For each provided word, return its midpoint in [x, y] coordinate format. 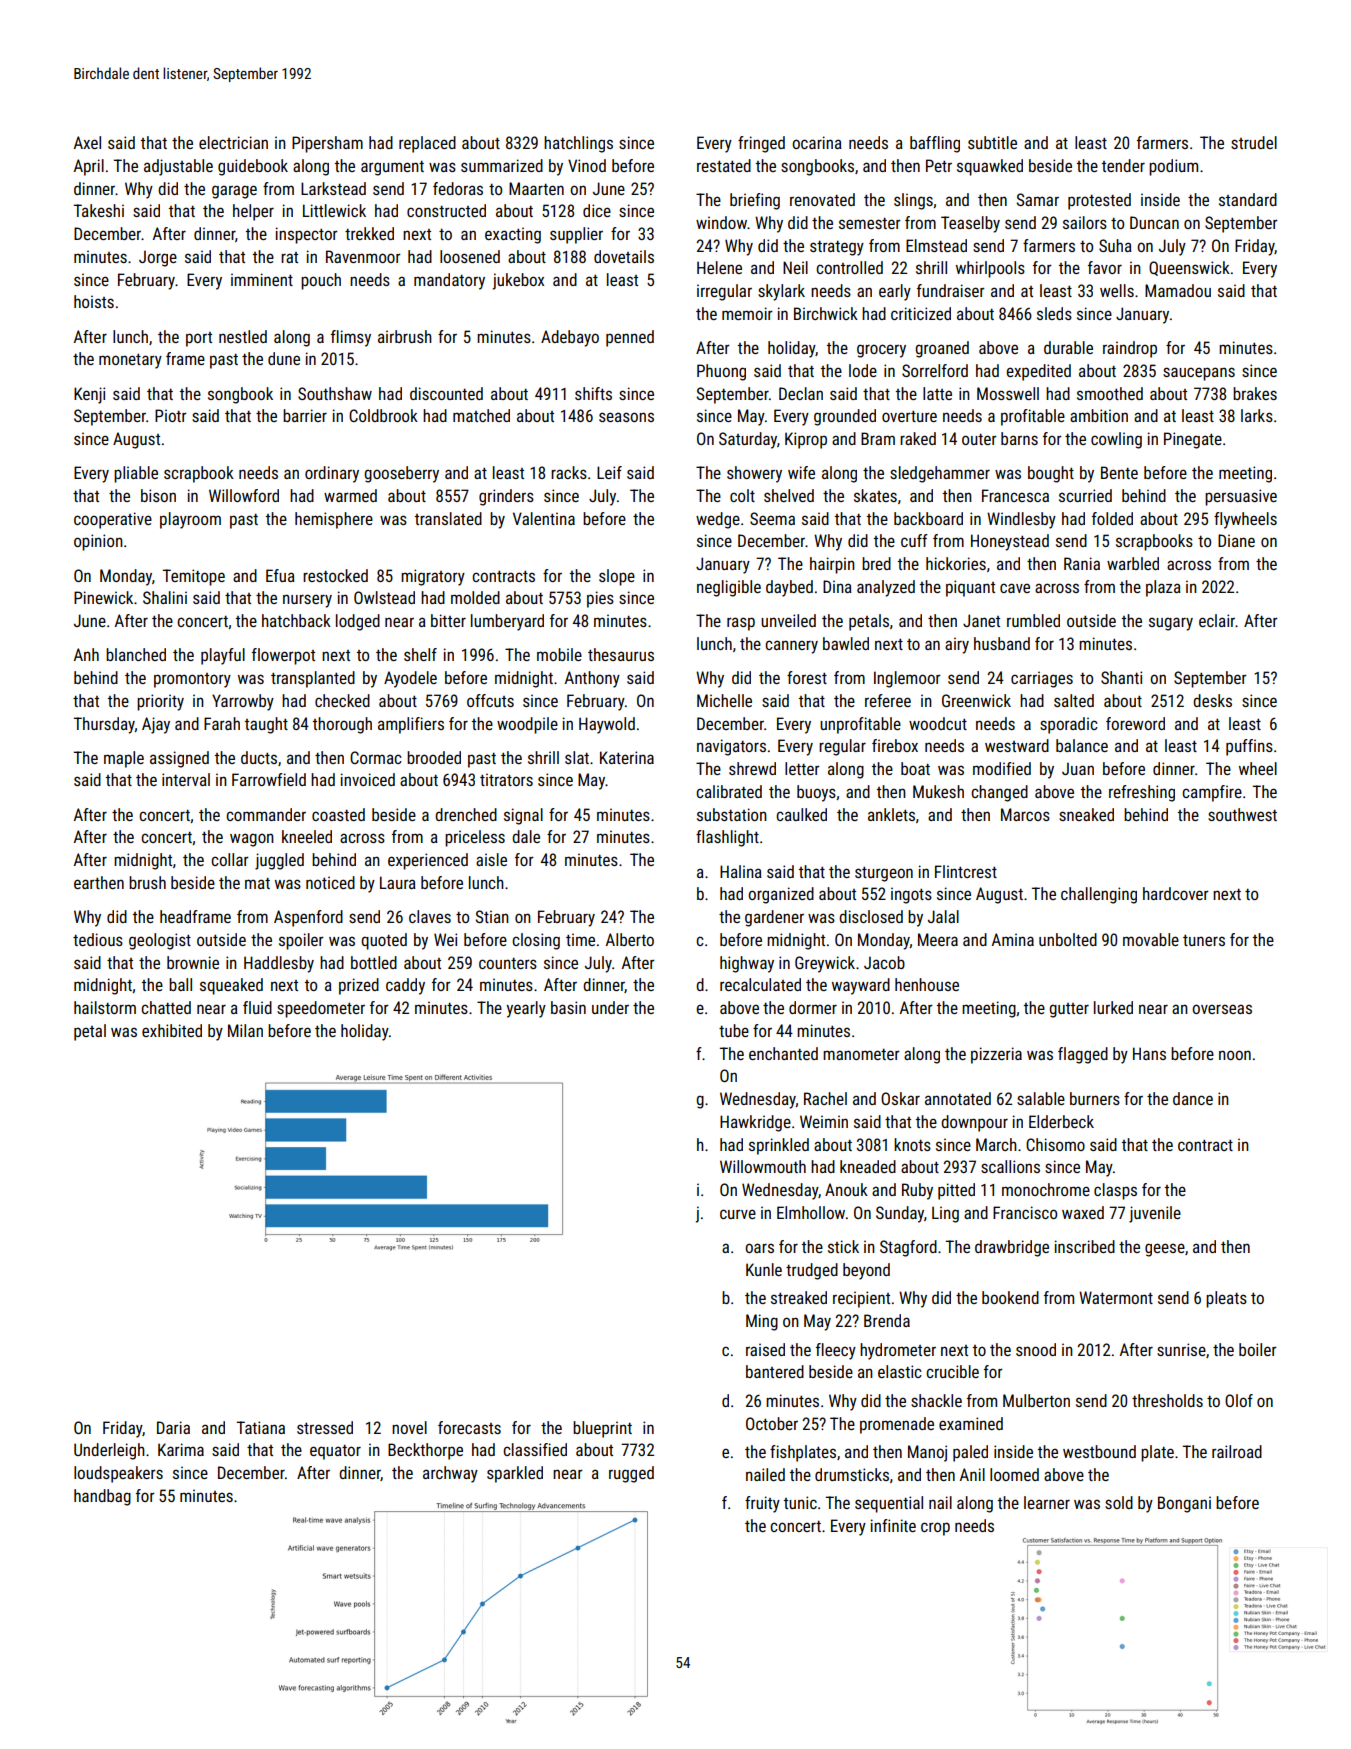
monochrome [1046, 1189]
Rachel [825, 1098]
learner [1047, 1502]
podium [1173, 167]
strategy [837, 248]
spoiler [301, 941]
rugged [631, 1474]
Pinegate [1193, 440]
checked [342, 700]
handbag [102, 1497]
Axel [87, 142]
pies [600, 599]
